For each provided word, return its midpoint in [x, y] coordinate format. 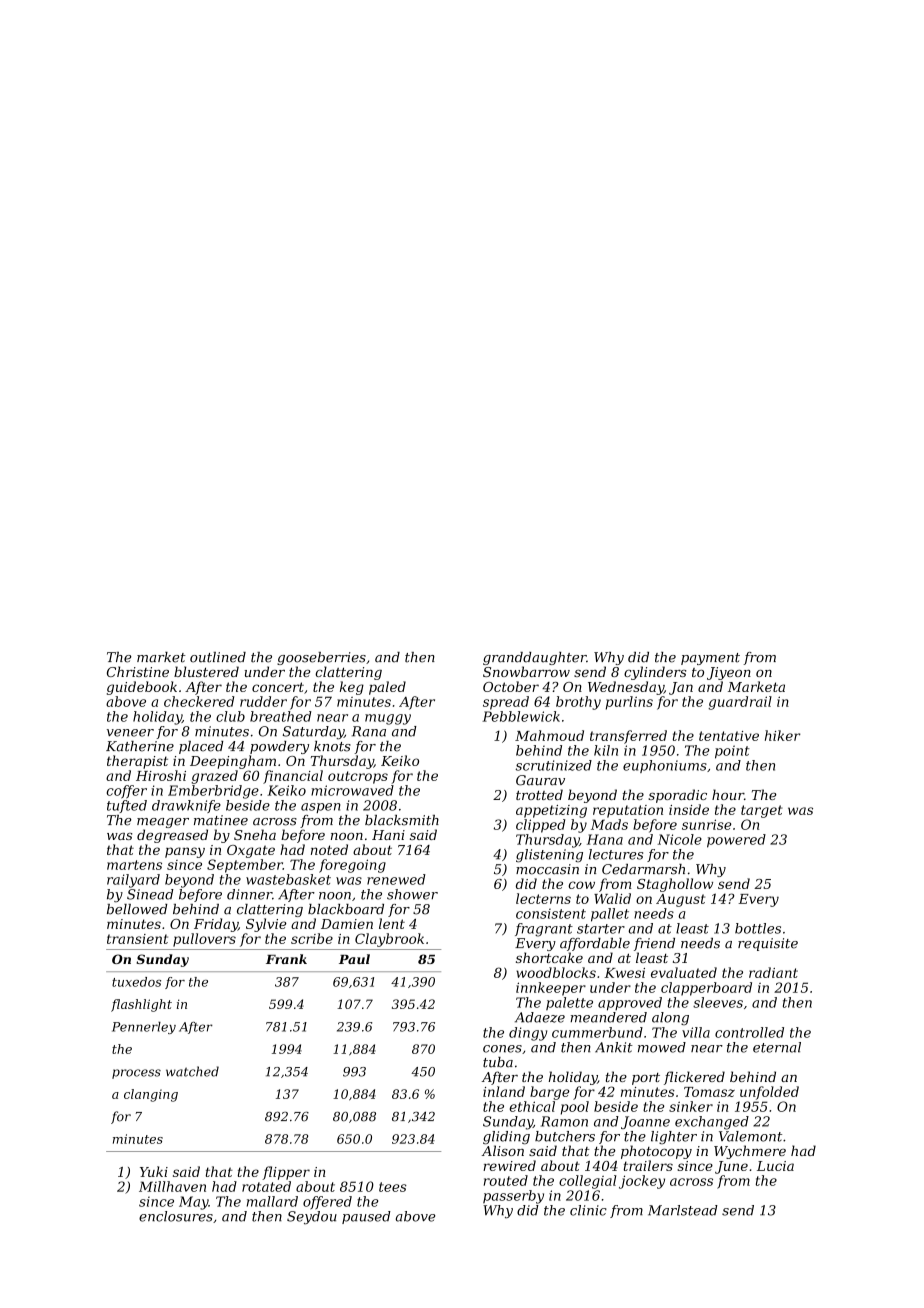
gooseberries [321, 658]
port [646, 1079]
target [762, 811]
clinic [588, 1210]
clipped [540, 826]
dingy [528, 1034]
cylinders [655, 673]
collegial [587, 1182]
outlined [218, 657]
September [245, 866]
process [136, 1074]
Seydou [312, 1218]
